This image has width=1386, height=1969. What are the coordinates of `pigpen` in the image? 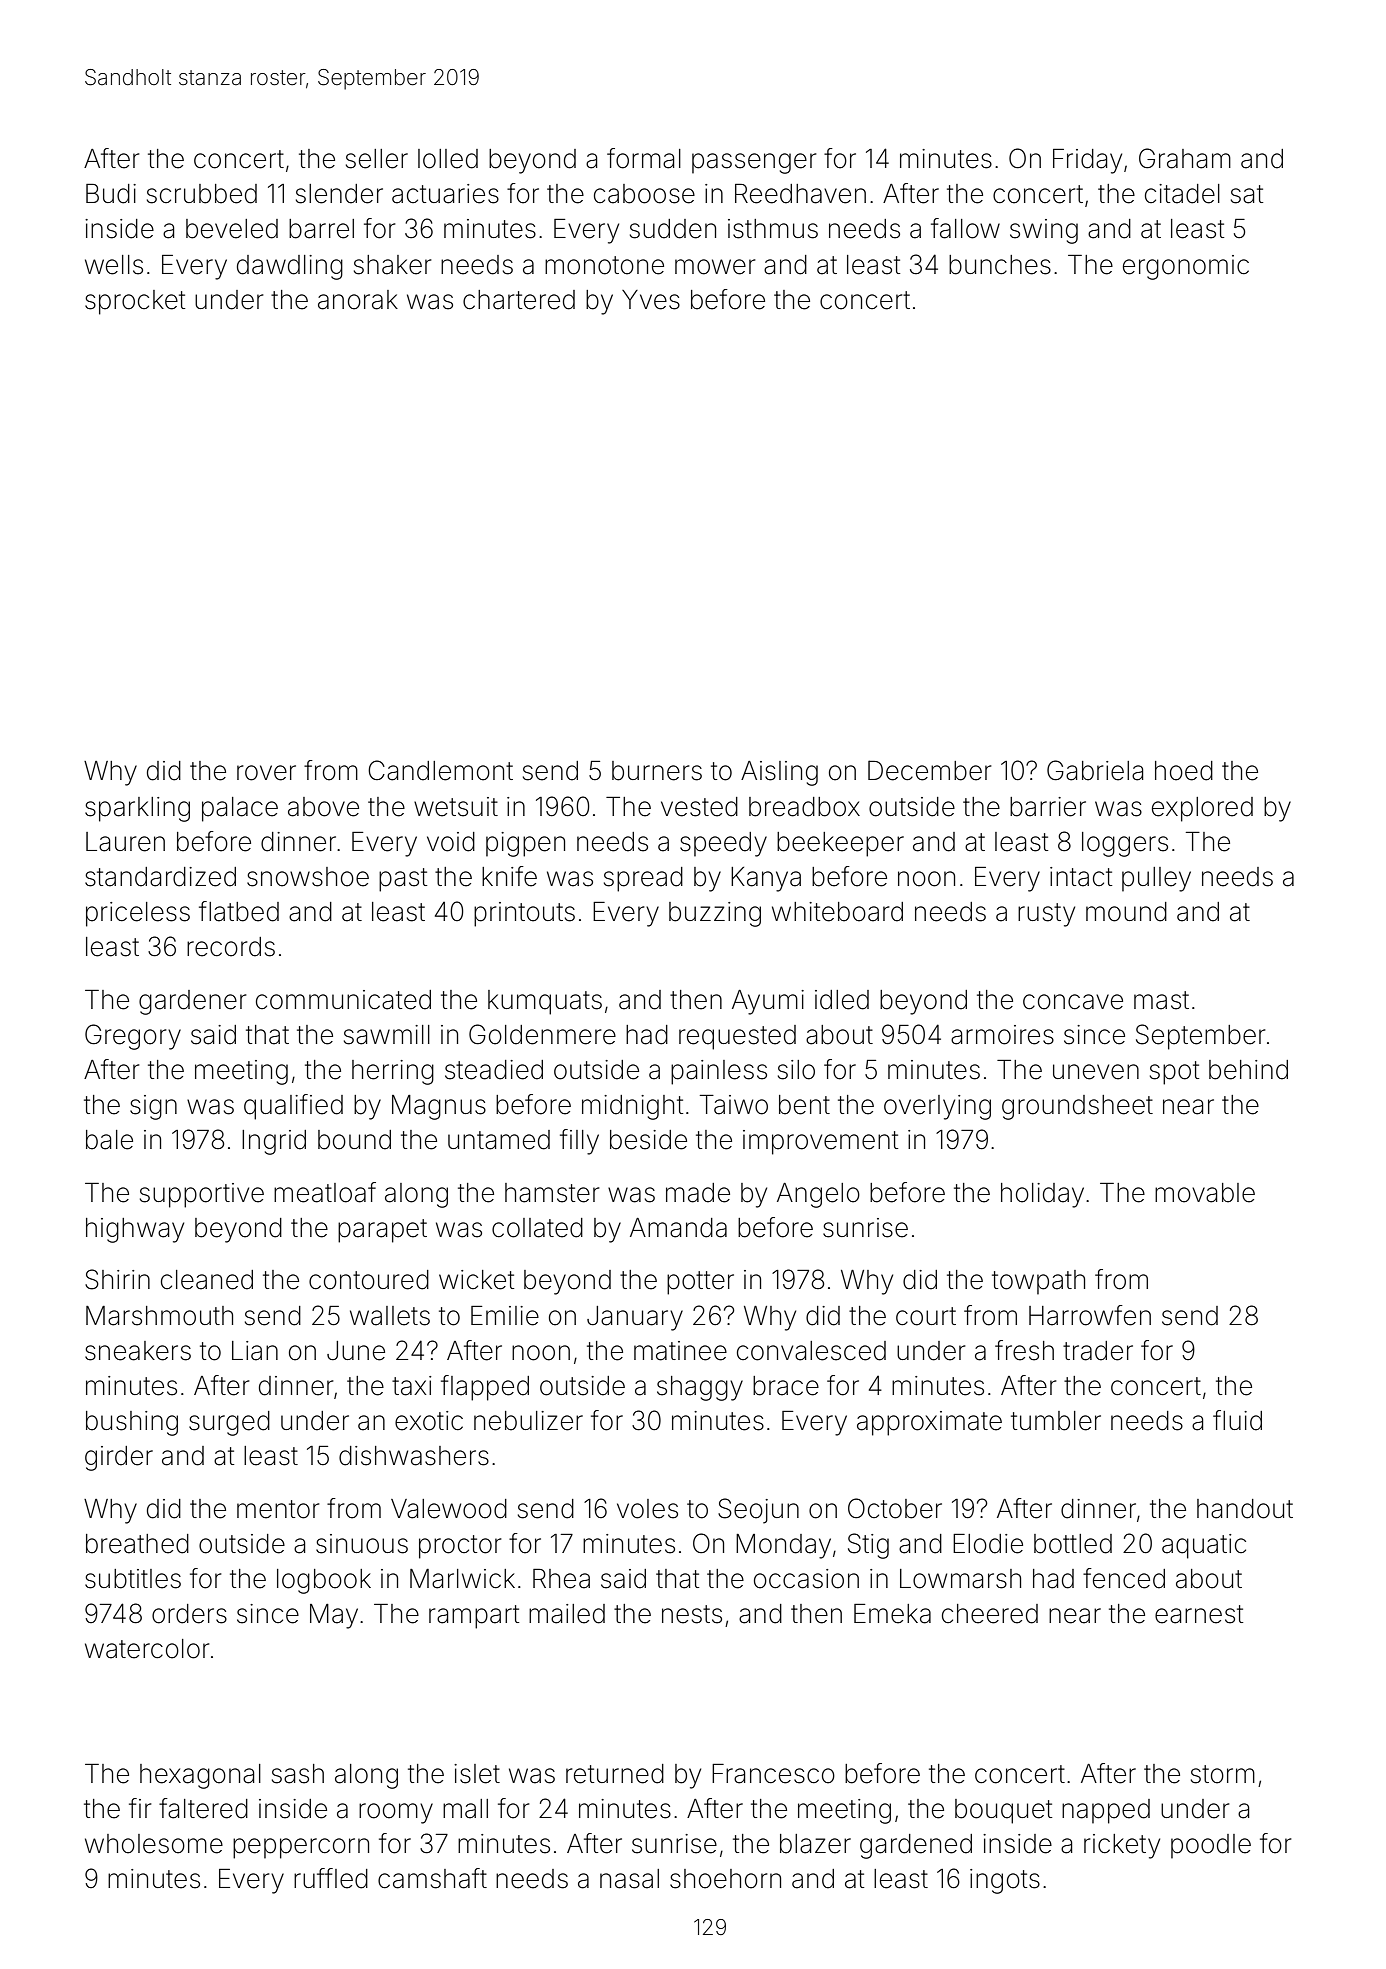 It's located at (525, 844).
